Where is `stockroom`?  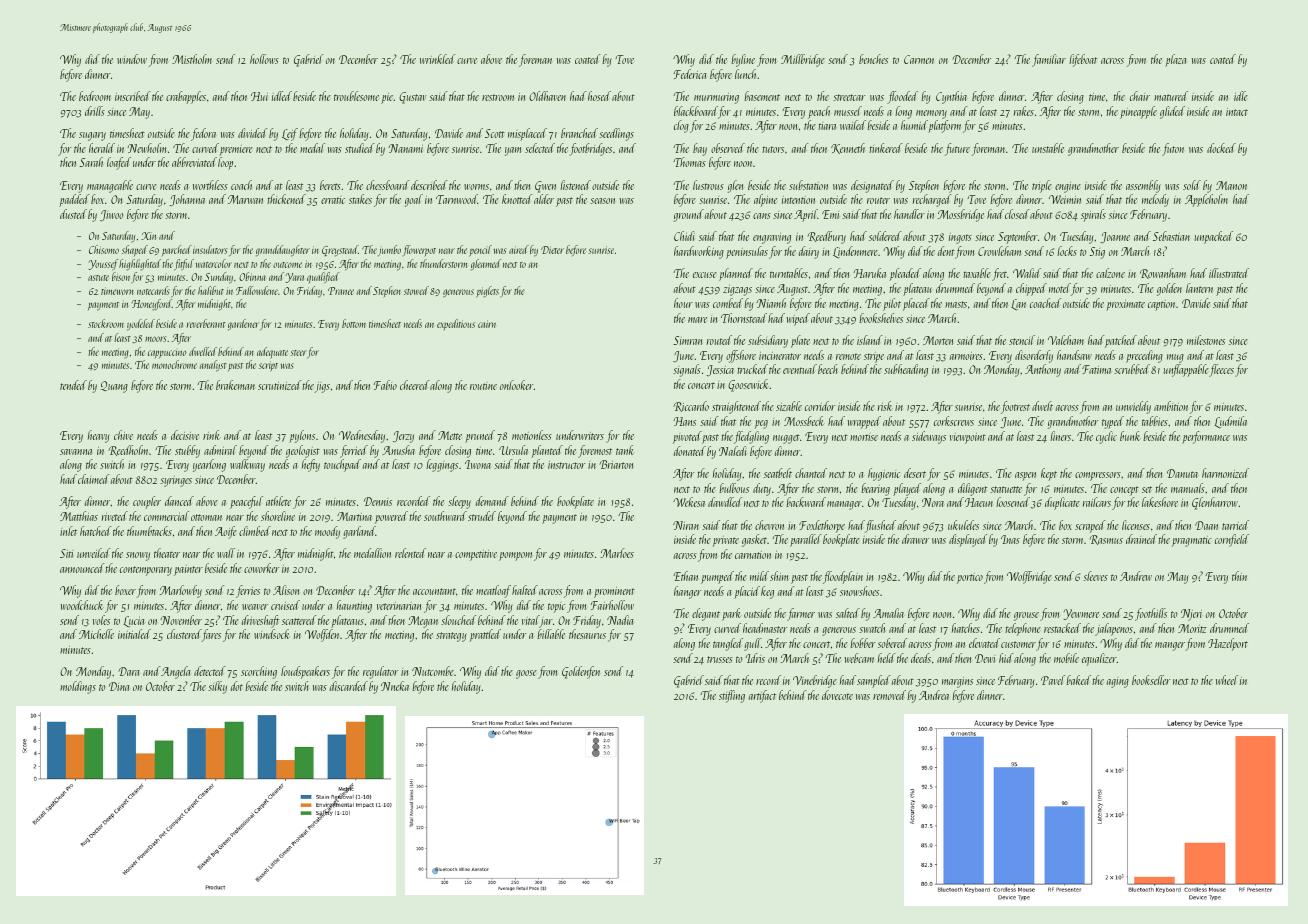 stockroom is located at coordinates (106, 323).
